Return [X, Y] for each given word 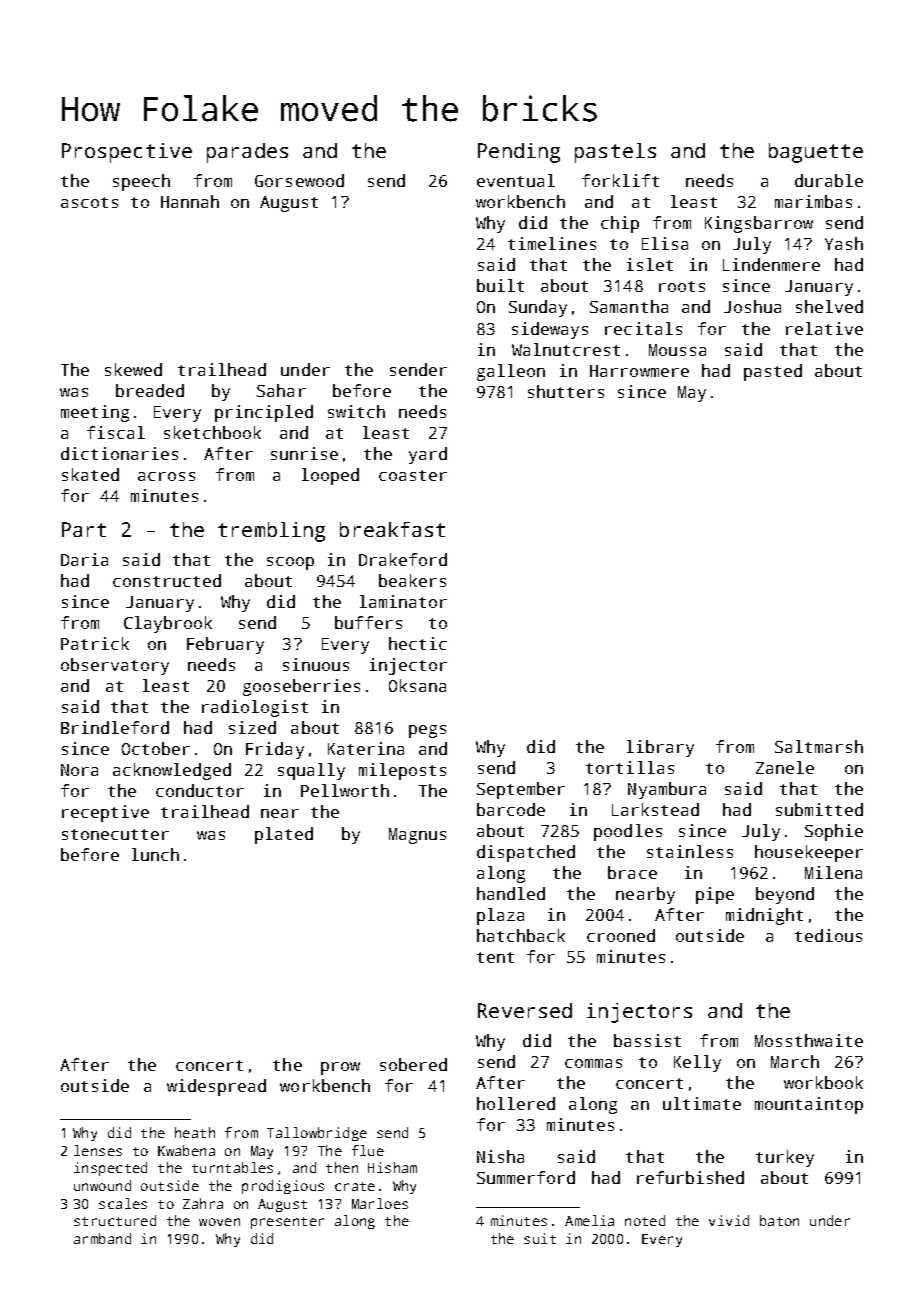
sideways [550, 330]
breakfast [392, 529]
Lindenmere [771, 264]
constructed [167, 580]
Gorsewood [299, 180]
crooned [621, 935]
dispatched [526, 853]
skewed [133, 369]
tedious [828, 935]
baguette [816, 153]
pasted [773, 372]
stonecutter [115, 834]
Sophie [834, 832]
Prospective [127, 153]
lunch [155, 854]
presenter [287, 1223]
